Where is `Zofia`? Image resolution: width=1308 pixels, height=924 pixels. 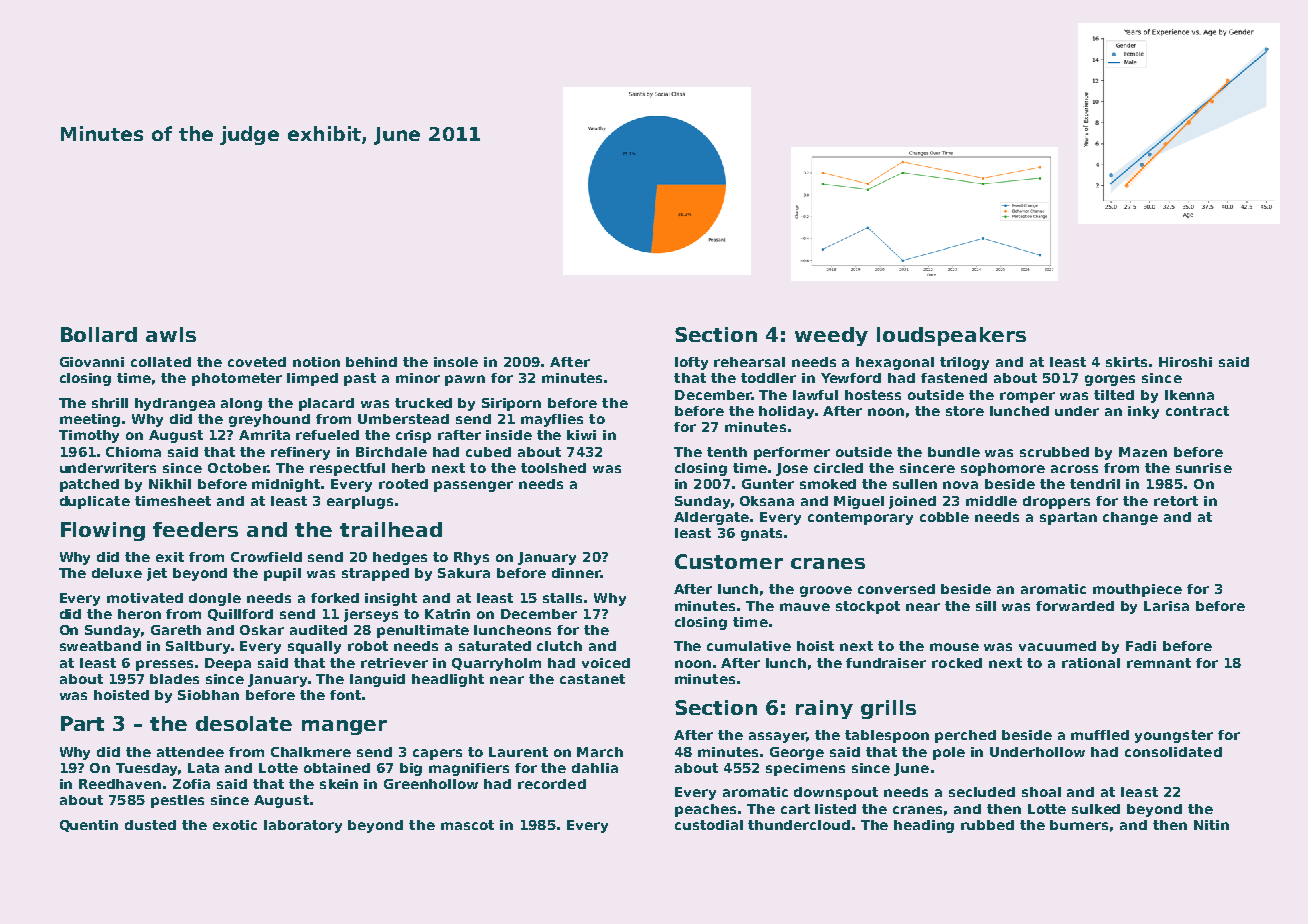 Zofia is located at coordinates (191, 784).
